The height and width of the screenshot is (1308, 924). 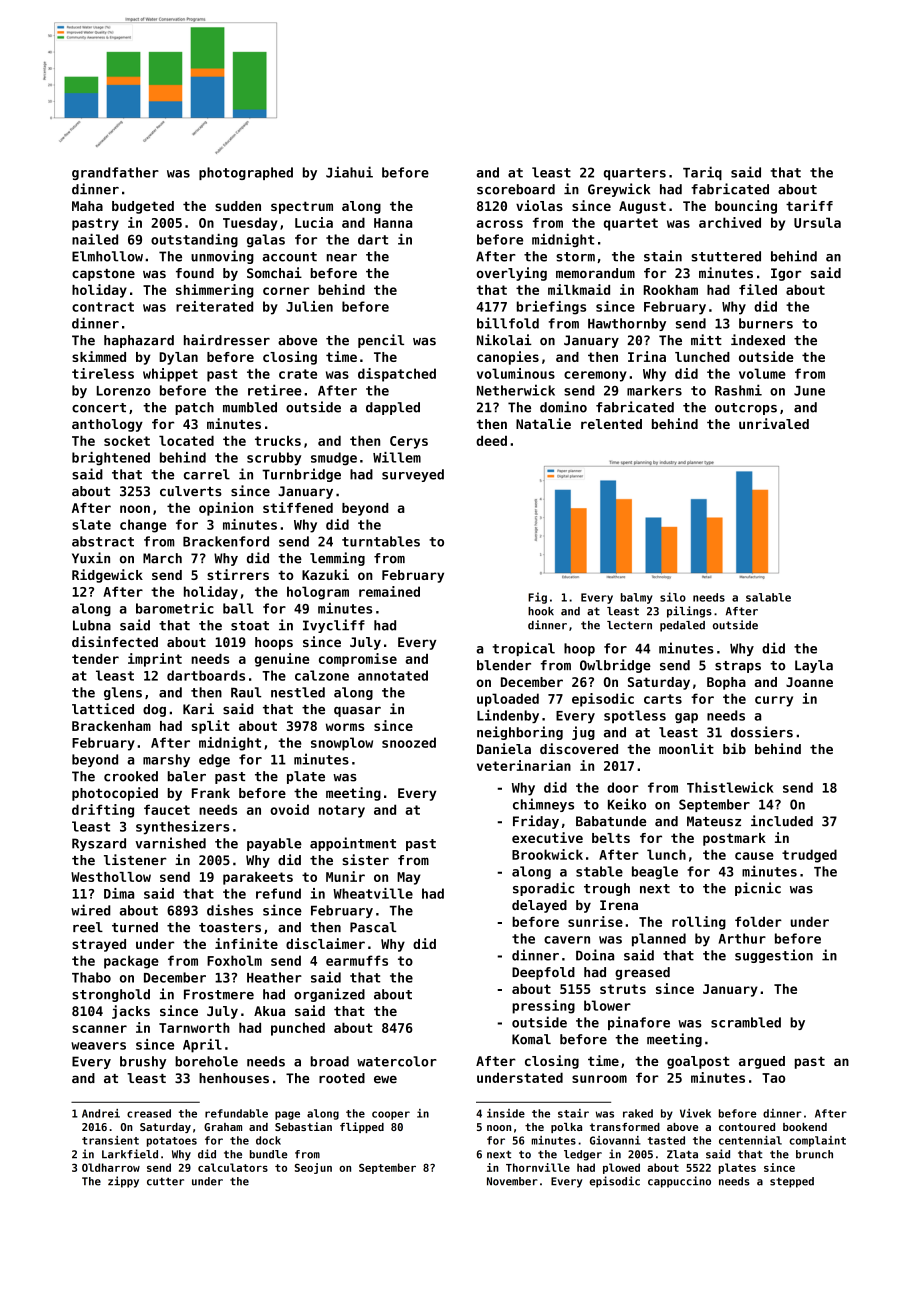 What do you see at coordinates (95, 239) in the screenshot?
I see `nailed` at bounding box center [95, 239].
